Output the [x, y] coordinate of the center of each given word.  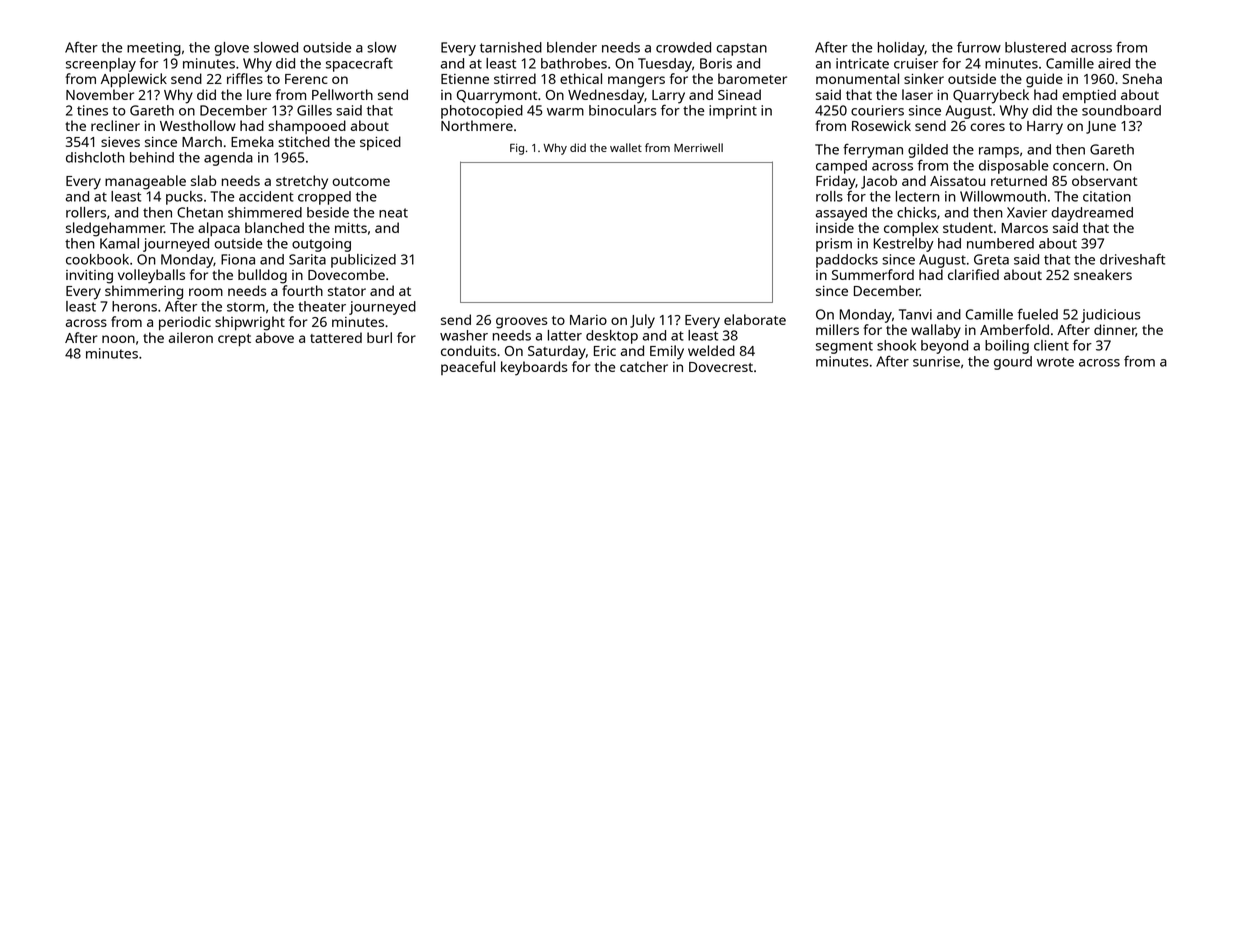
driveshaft [1132, 259]
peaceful [468, 368]
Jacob [879, 182]
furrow [979, 47]
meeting [154, 49]
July [642, 321]
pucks [184, 198]
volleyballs [151, 276]
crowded [683, 47]
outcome [361, 181]
